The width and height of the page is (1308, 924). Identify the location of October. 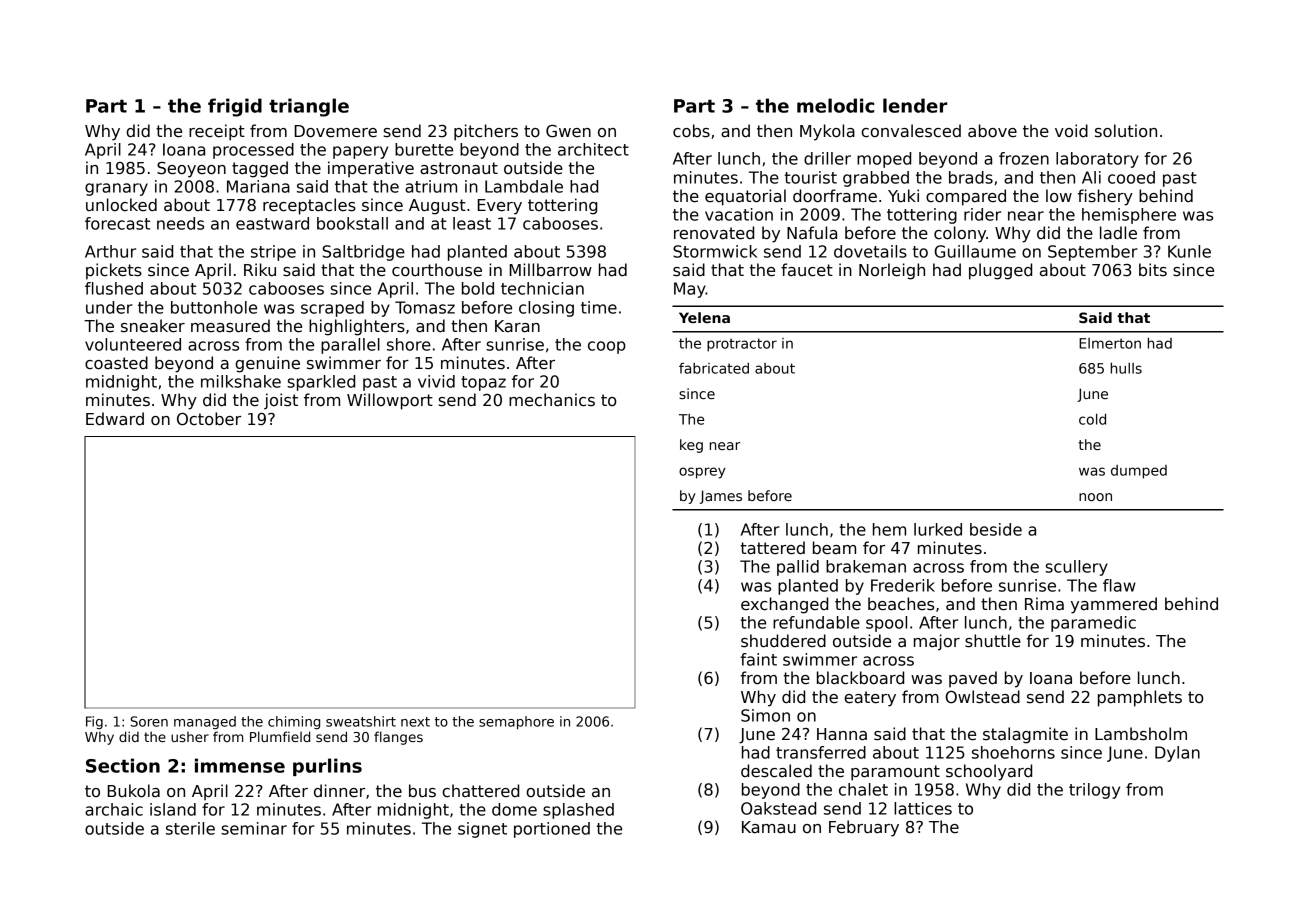
(209, 419).
